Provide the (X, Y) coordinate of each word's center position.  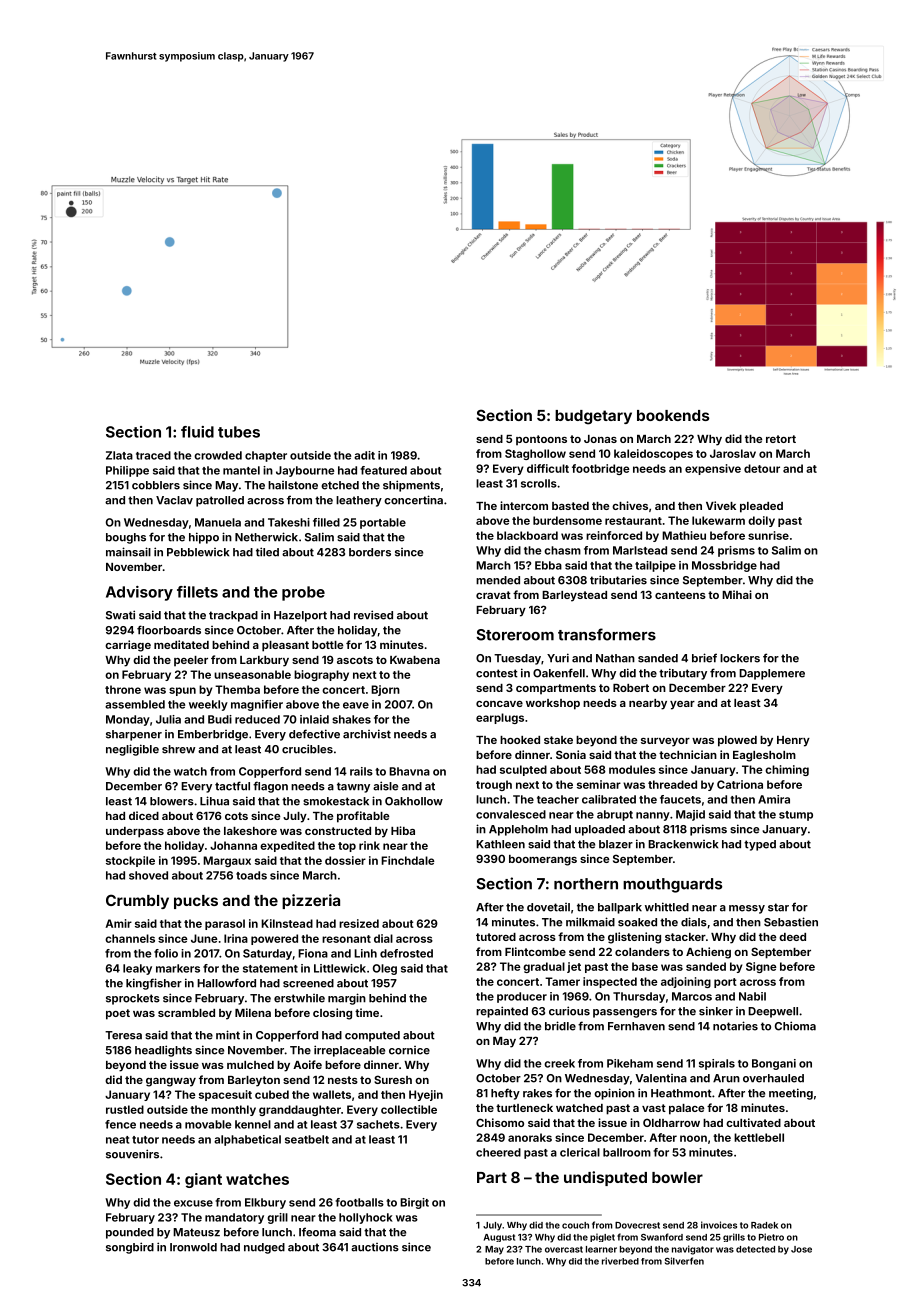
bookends (673, 415)
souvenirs (132, 1154)
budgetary (593, 417)
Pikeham (630, 1063)
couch (575, 1225)
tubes (239, 432)
